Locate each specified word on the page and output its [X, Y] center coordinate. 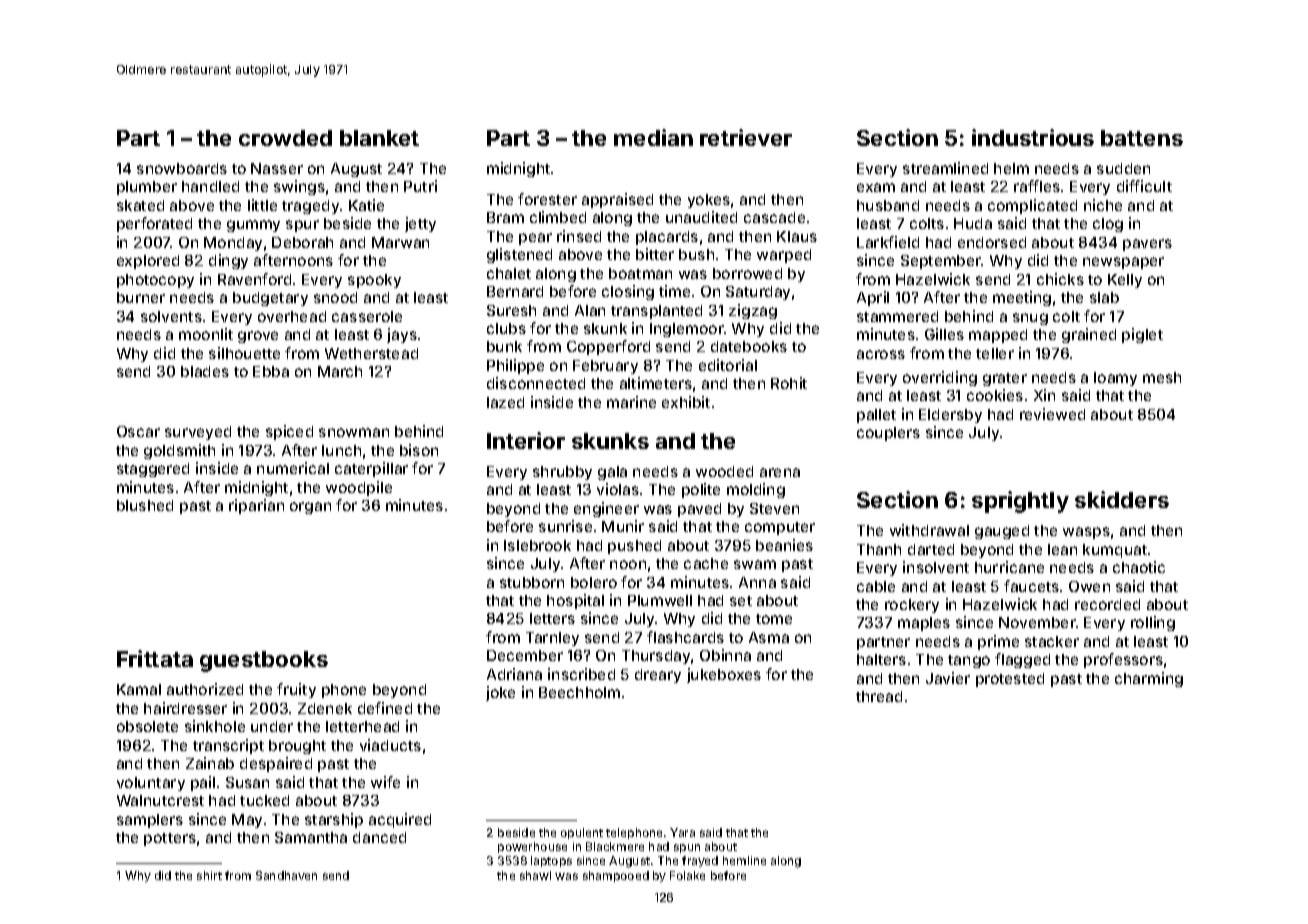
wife [385, 782]
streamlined [945, 168]
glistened [519, 255]
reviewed [1052, 414]
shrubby [562, 473]
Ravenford [254, 279]
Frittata [155, 658]
